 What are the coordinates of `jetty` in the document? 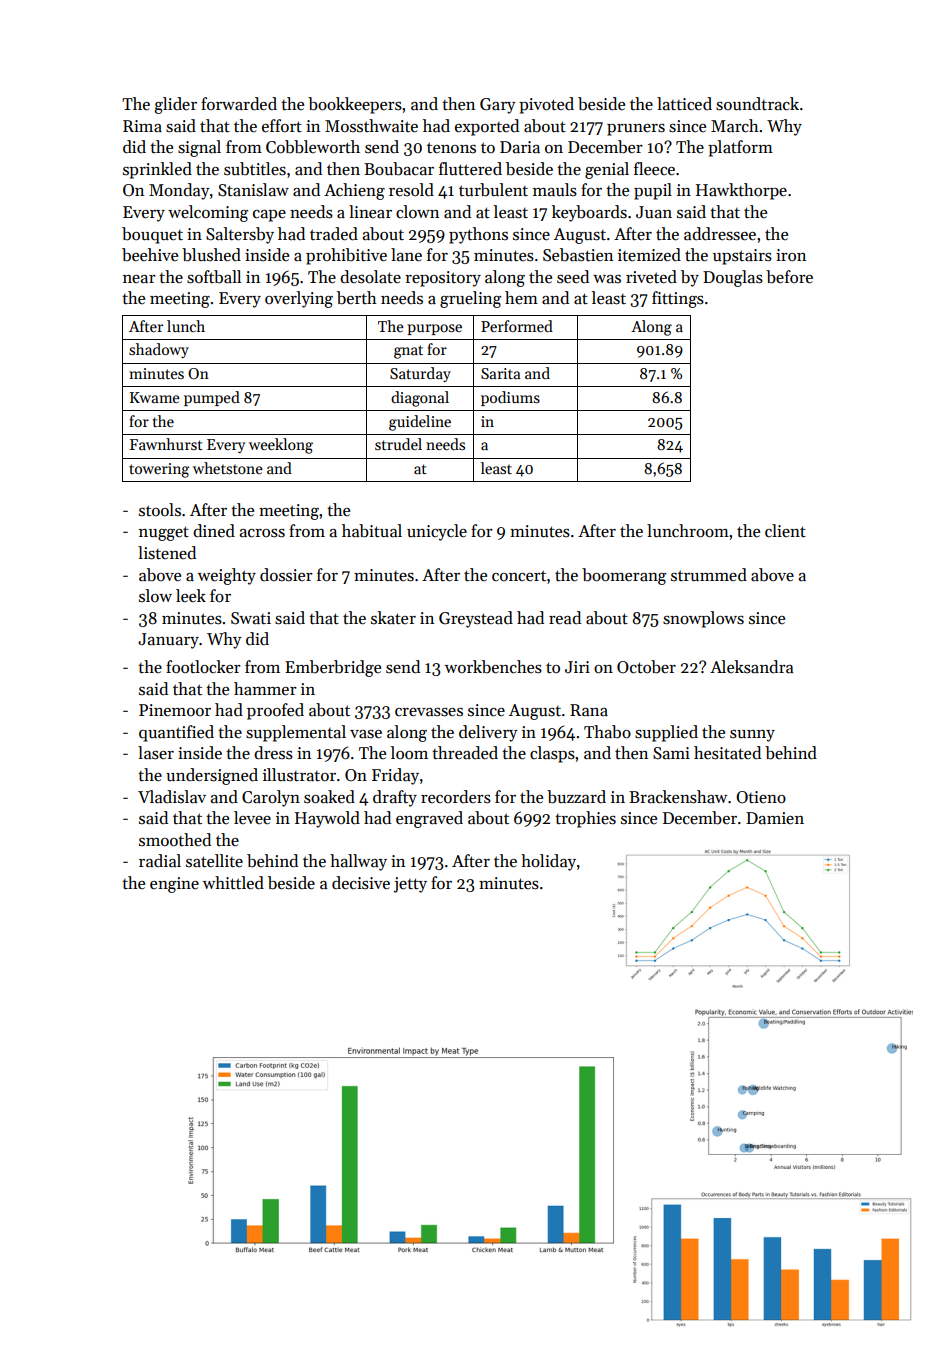 It's located at (410, 885).
